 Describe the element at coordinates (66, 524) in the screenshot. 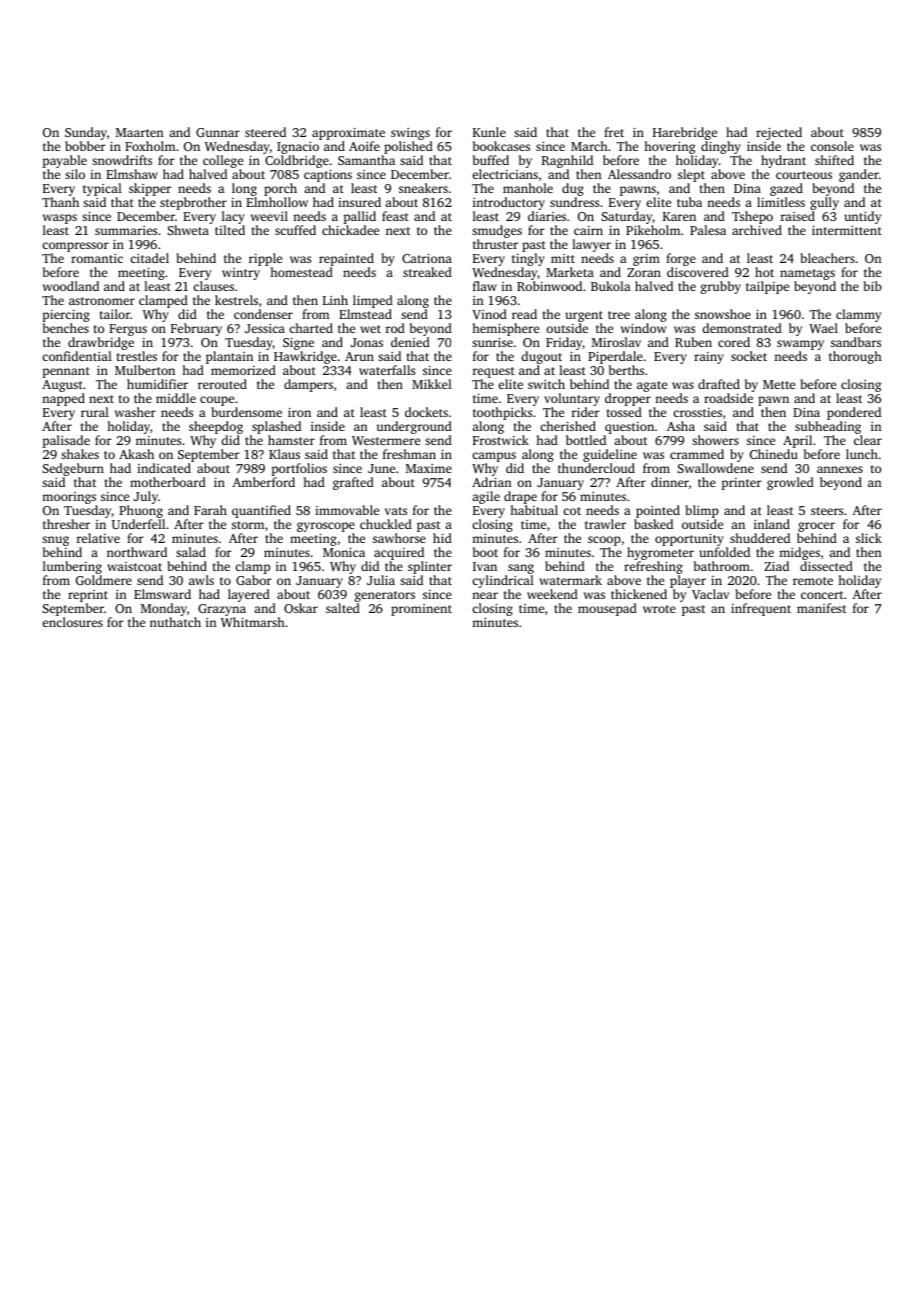

I see `thresher` at that location.
